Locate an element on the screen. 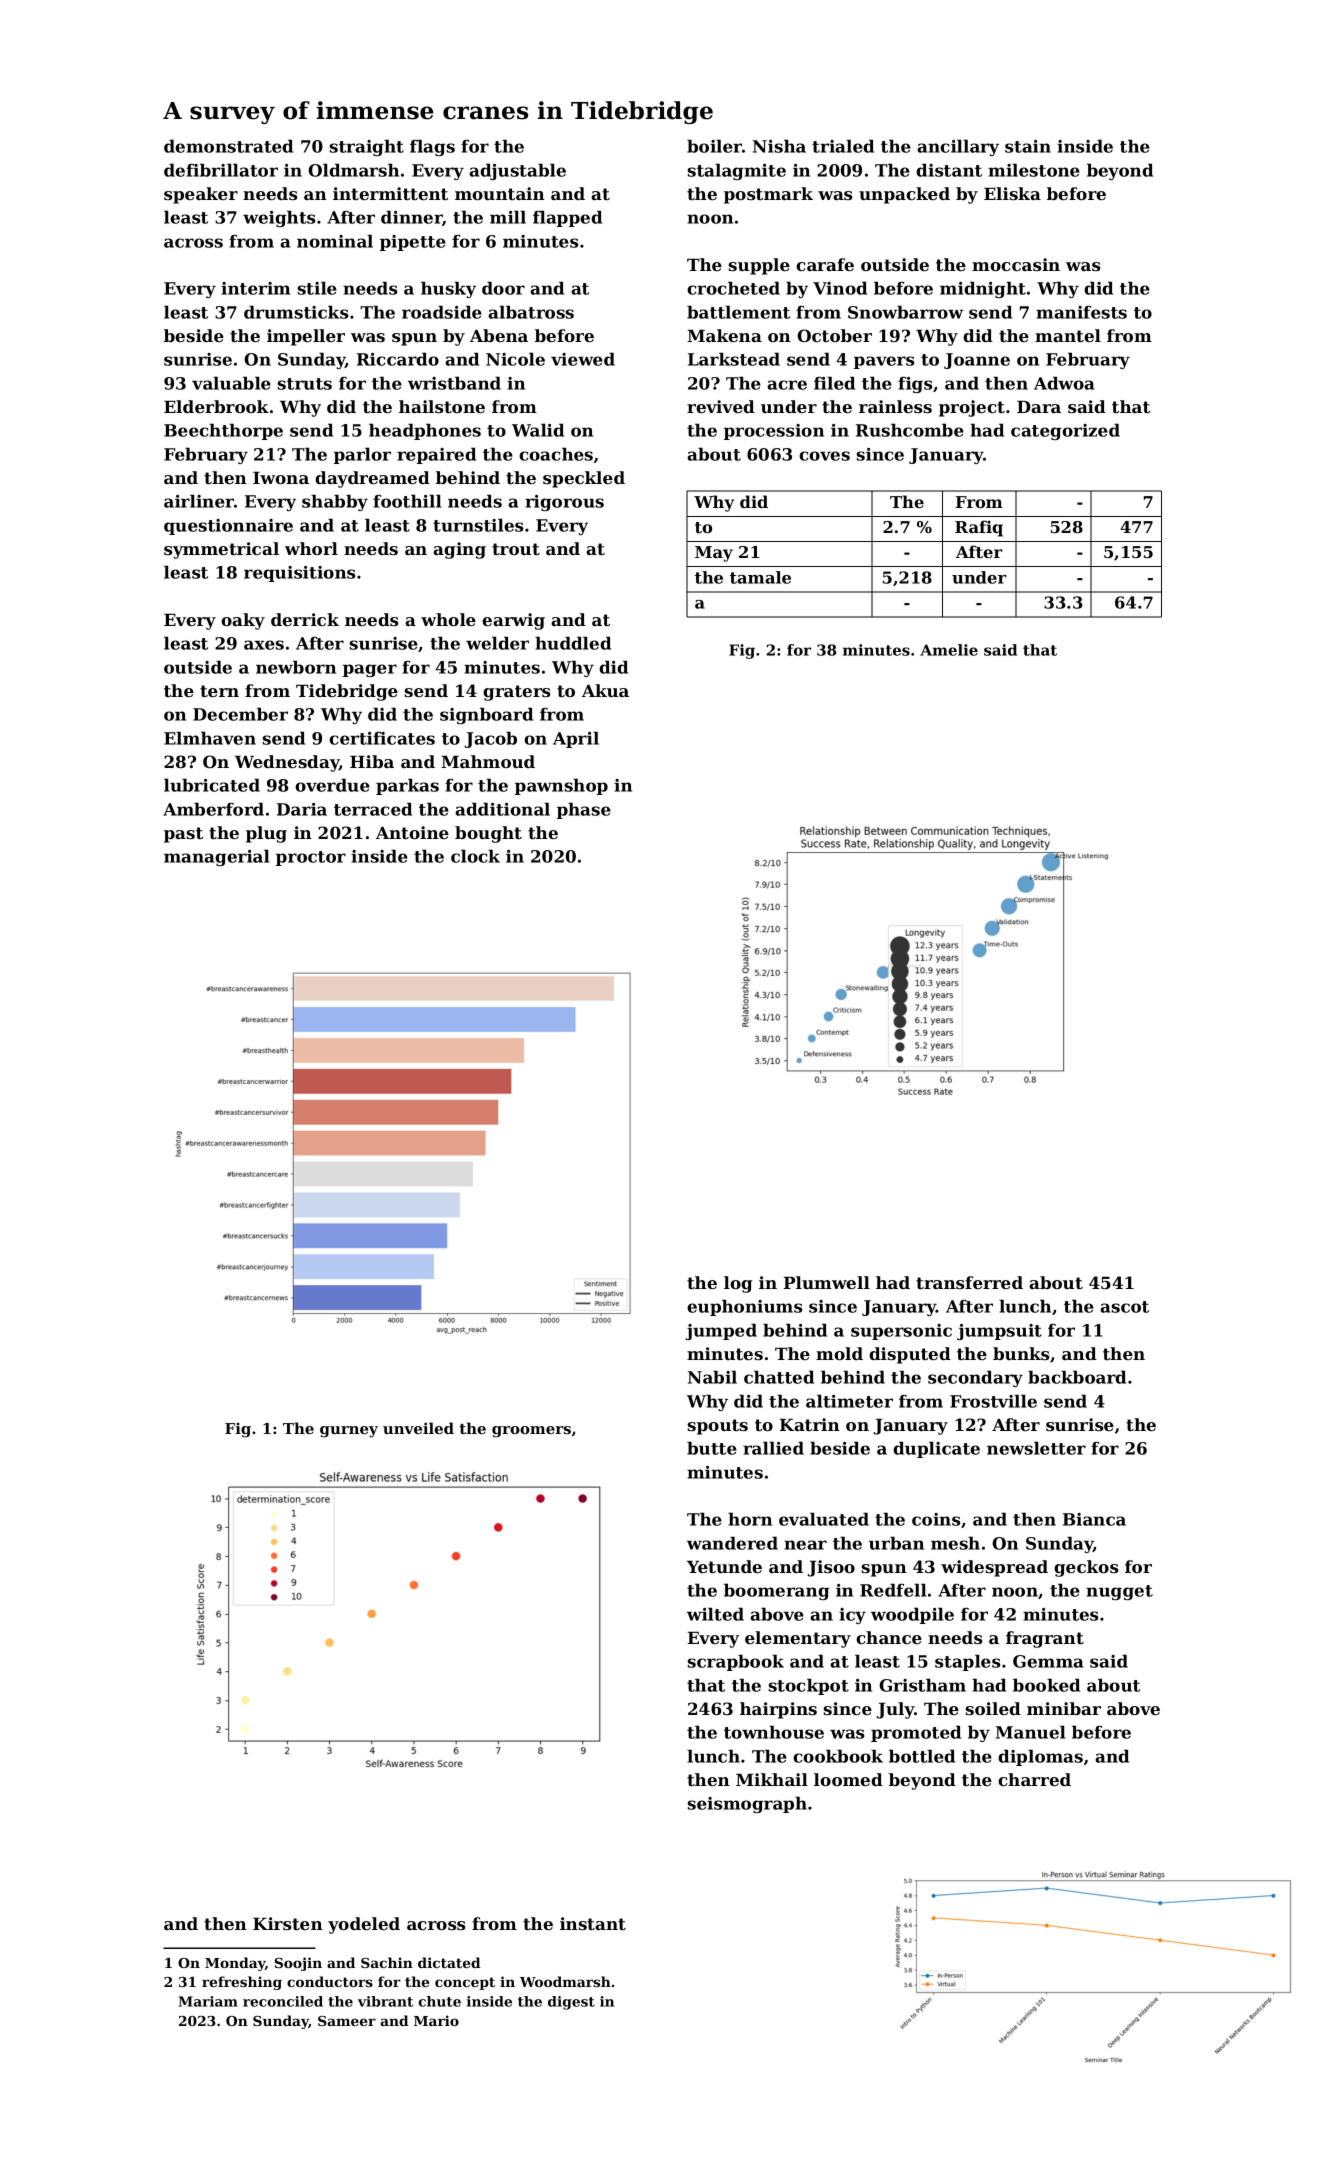  gurney is located at coordinates (349, 1432).
